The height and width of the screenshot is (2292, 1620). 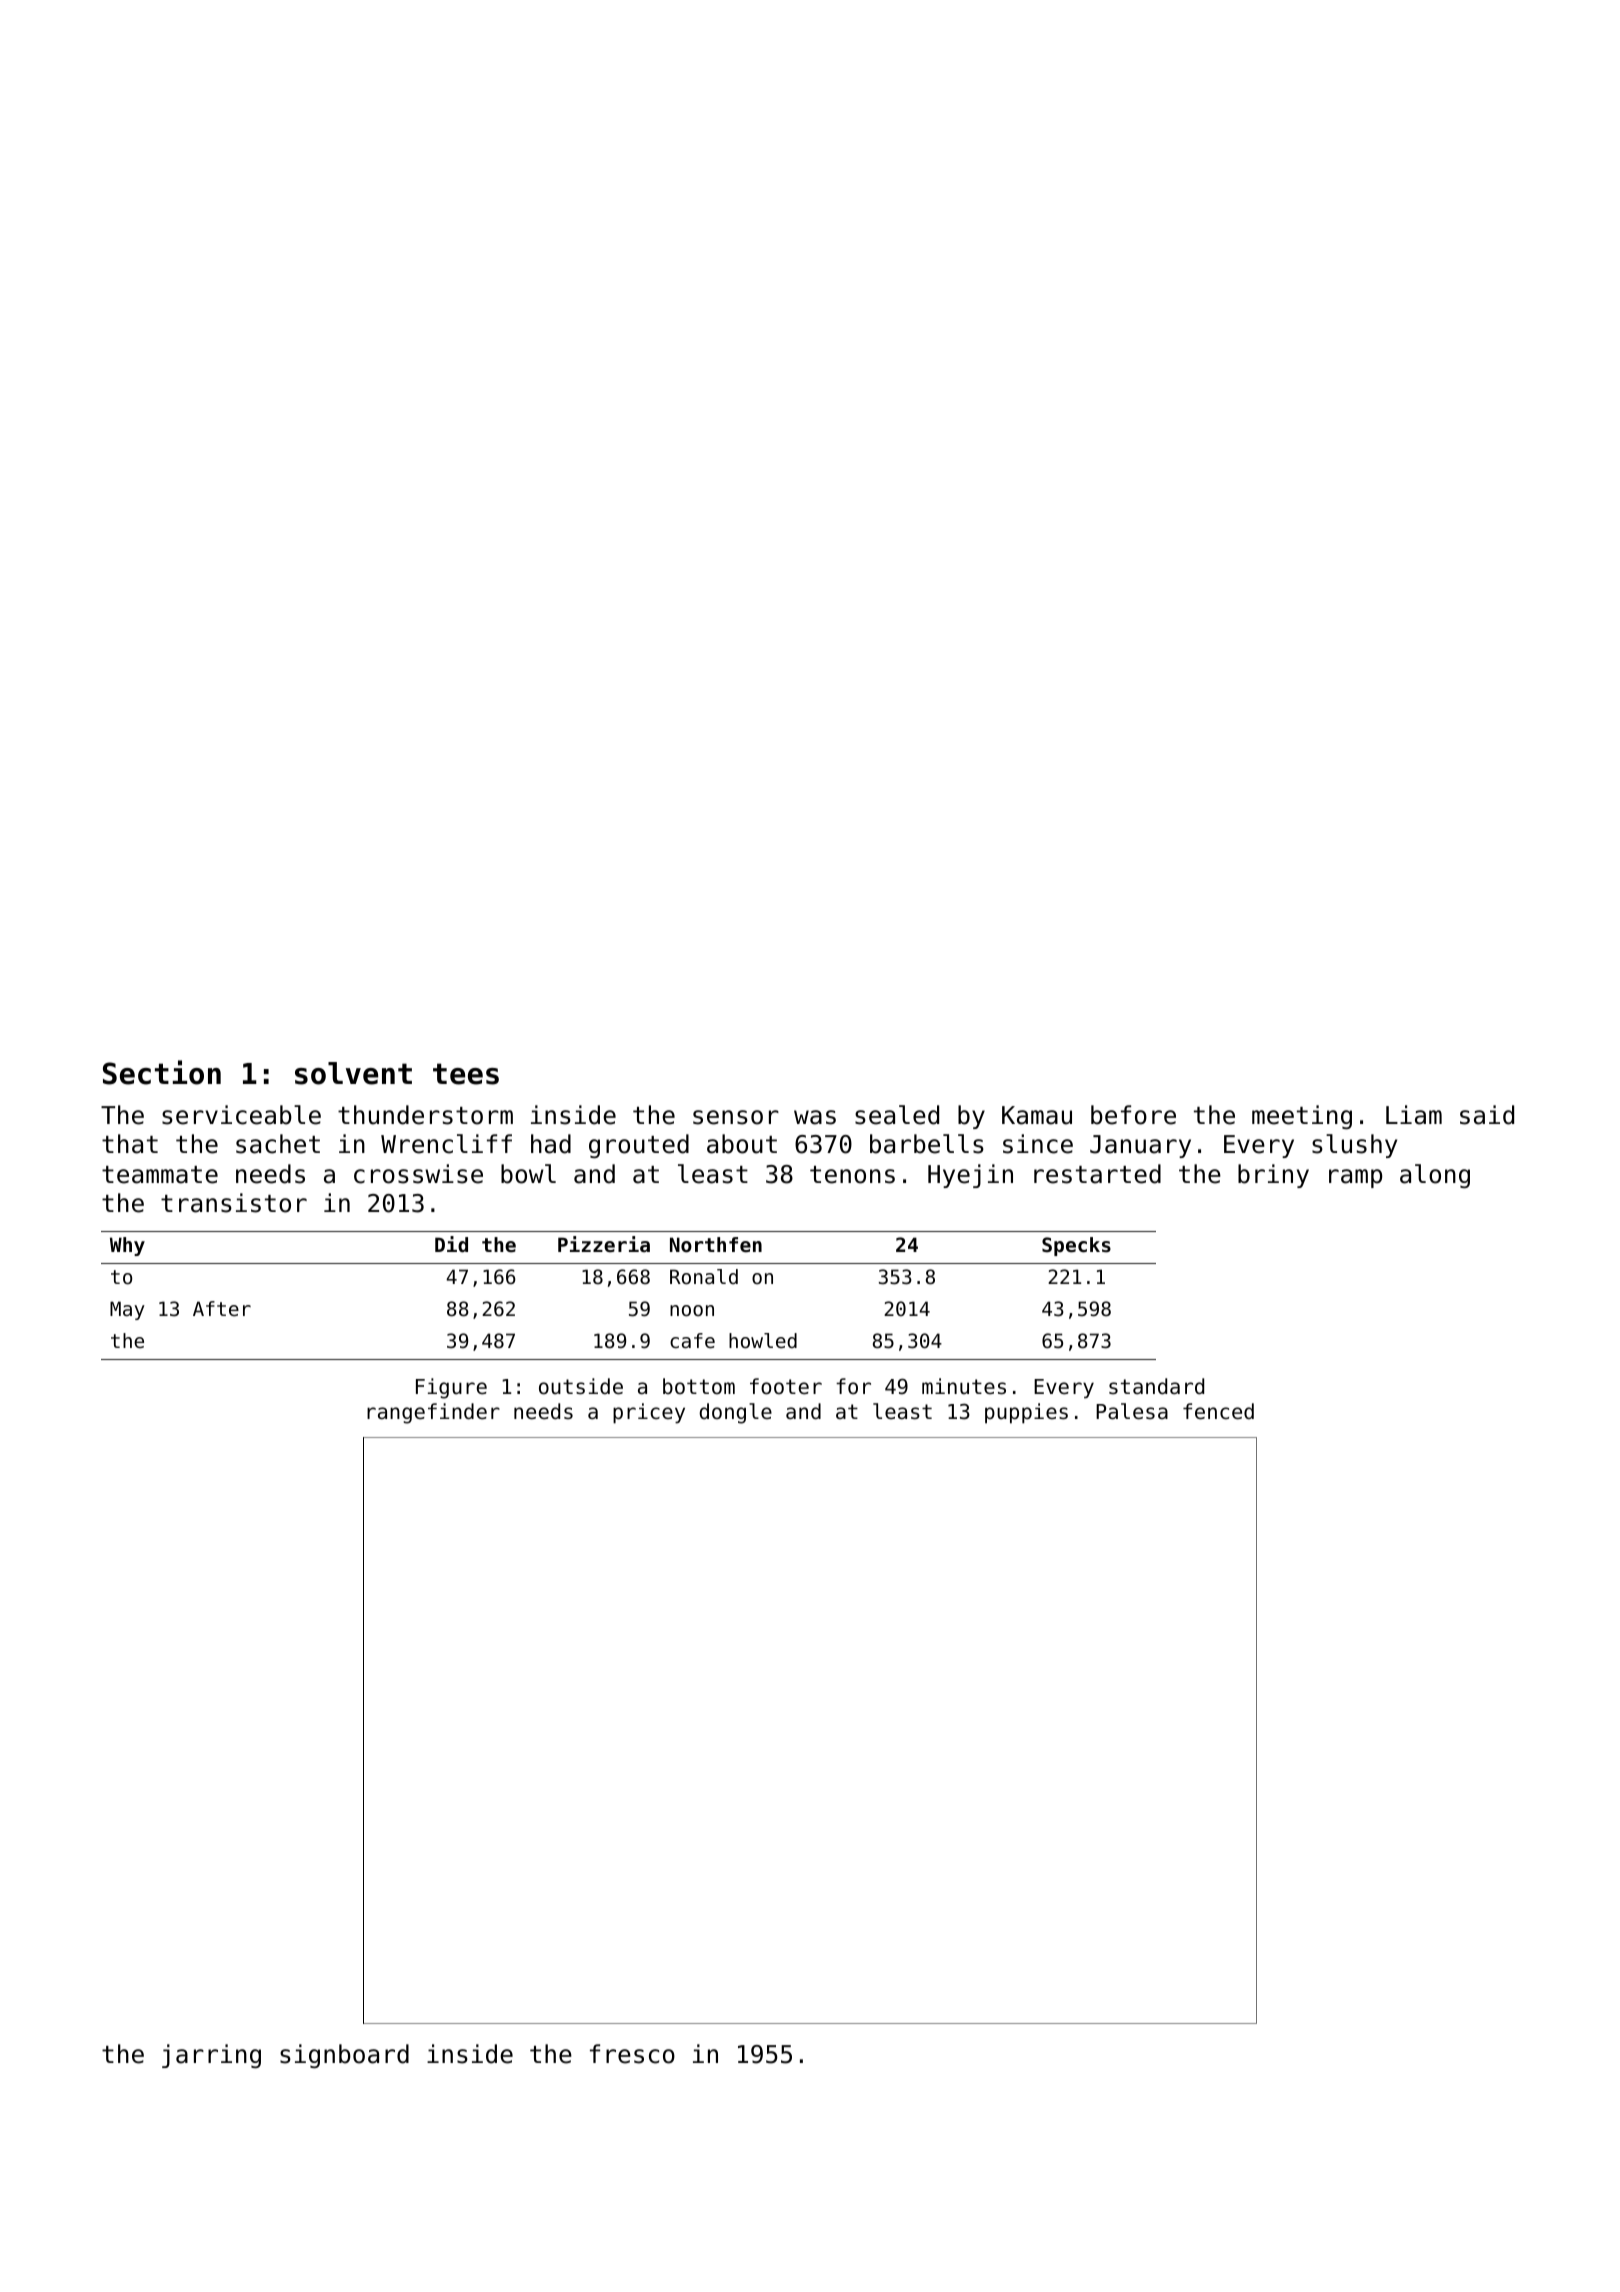 I want to click on signboard, so click(x=344, y=2056).
